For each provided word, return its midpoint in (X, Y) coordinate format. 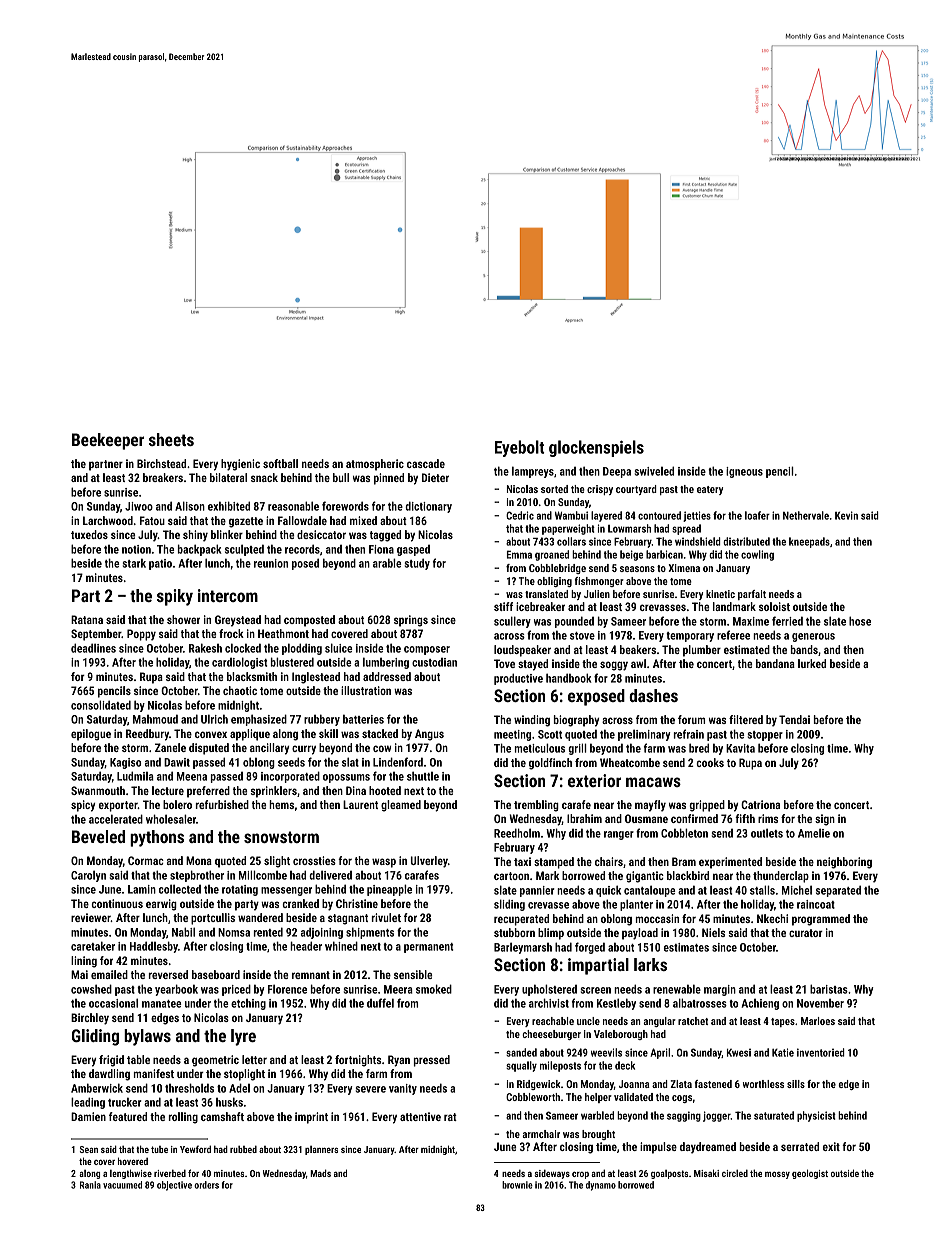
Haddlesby (154, 947)
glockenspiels (596, 448)
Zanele (170, 747)
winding (532, 721)
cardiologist (239, 663)
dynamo (601, 1186)
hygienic (240, 465)
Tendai (794, 719)
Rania (90, 1185)
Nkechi (772, 918)
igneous (744, 472)
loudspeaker (522, 651)
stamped (554, 863)
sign (825, 820)
